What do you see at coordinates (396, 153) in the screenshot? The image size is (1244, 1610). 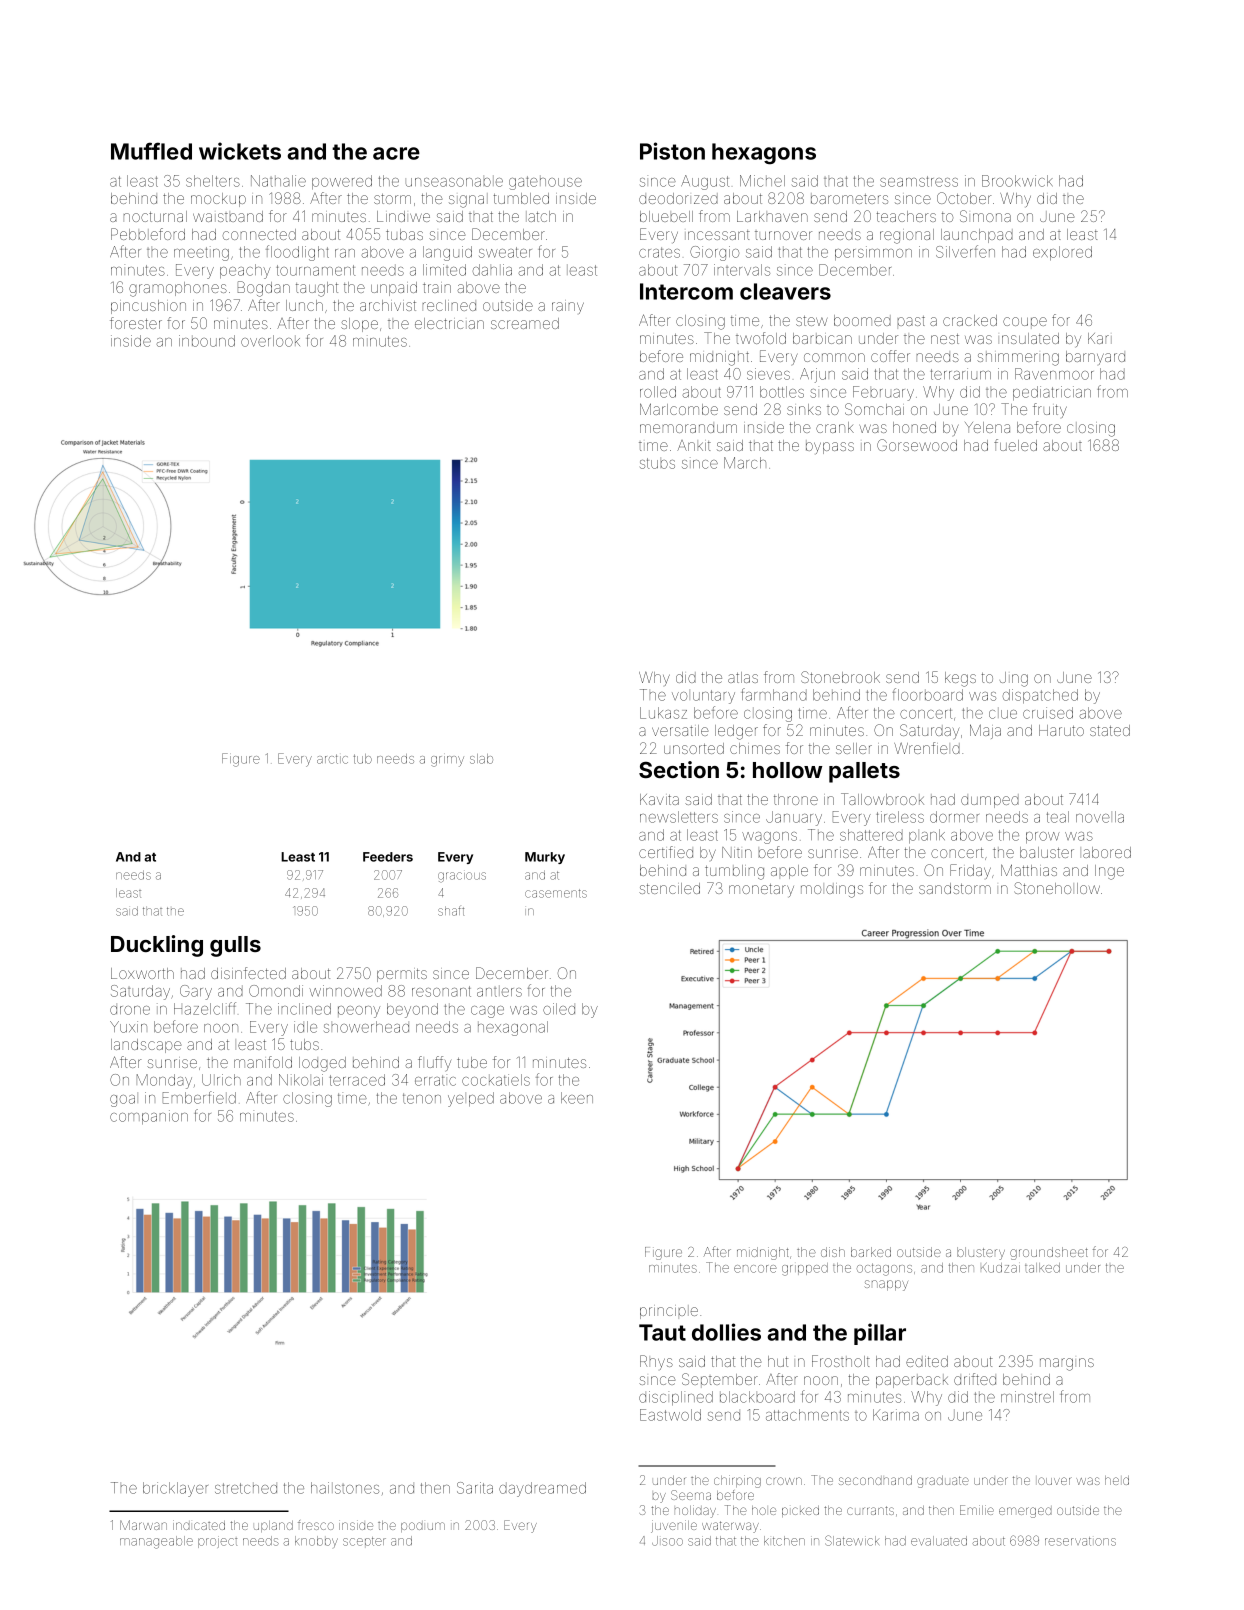 I see `acre` at bounding box center [396, 153].
